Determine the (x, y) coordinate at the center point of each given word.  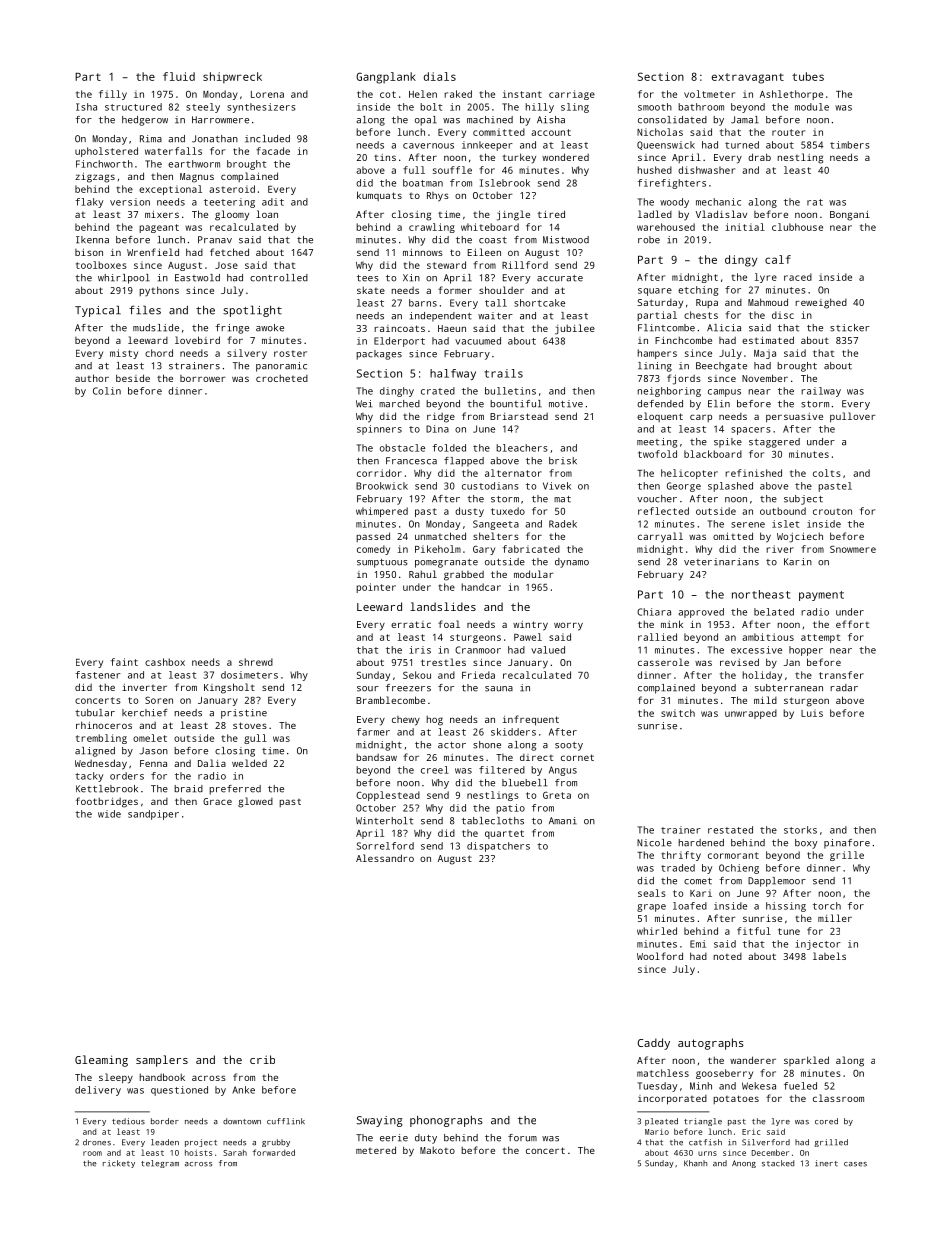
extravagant (748, 78)
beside (133, 378)
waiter (495, 316)
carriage (572, 95)
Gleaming (101, 1061)
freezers (408, 688)
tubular (95, 713)
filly (113, 95)
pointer (376, 588)
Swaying (380, 1121)
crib (262, 1059)
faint (124, 662)
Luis (812, 713)
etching (698, 291)
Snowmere (853, 549)
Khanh (695, 1163)
